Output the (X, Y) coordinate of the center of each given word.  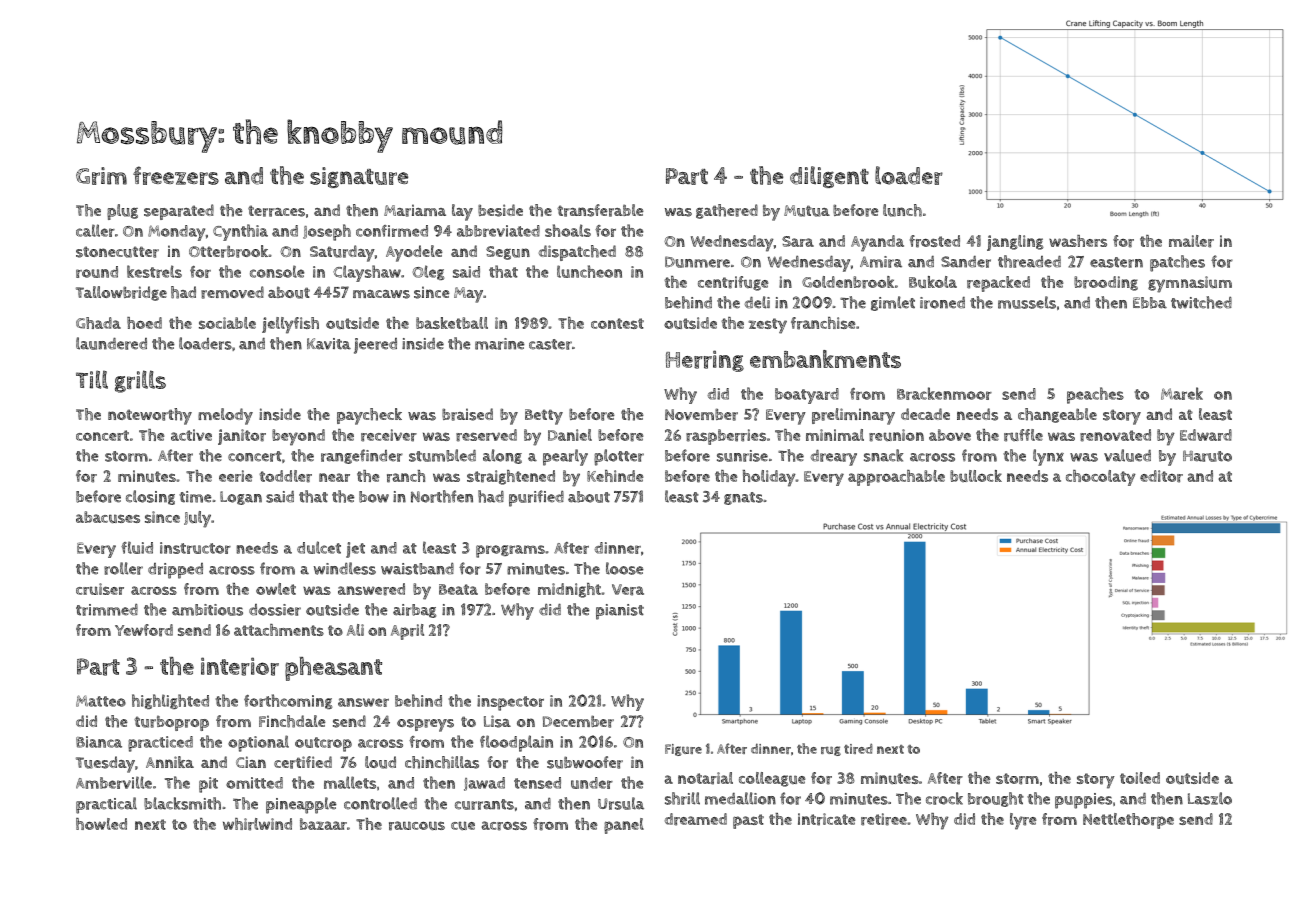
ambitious (207, 610)
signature (359, 177)
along (502, 456)
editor (1161, 476)
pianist (620, 612)
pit (208, 785)
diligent (829, 177)
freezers (176, 175)
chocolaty (1101, 478)
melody (225, 416)
